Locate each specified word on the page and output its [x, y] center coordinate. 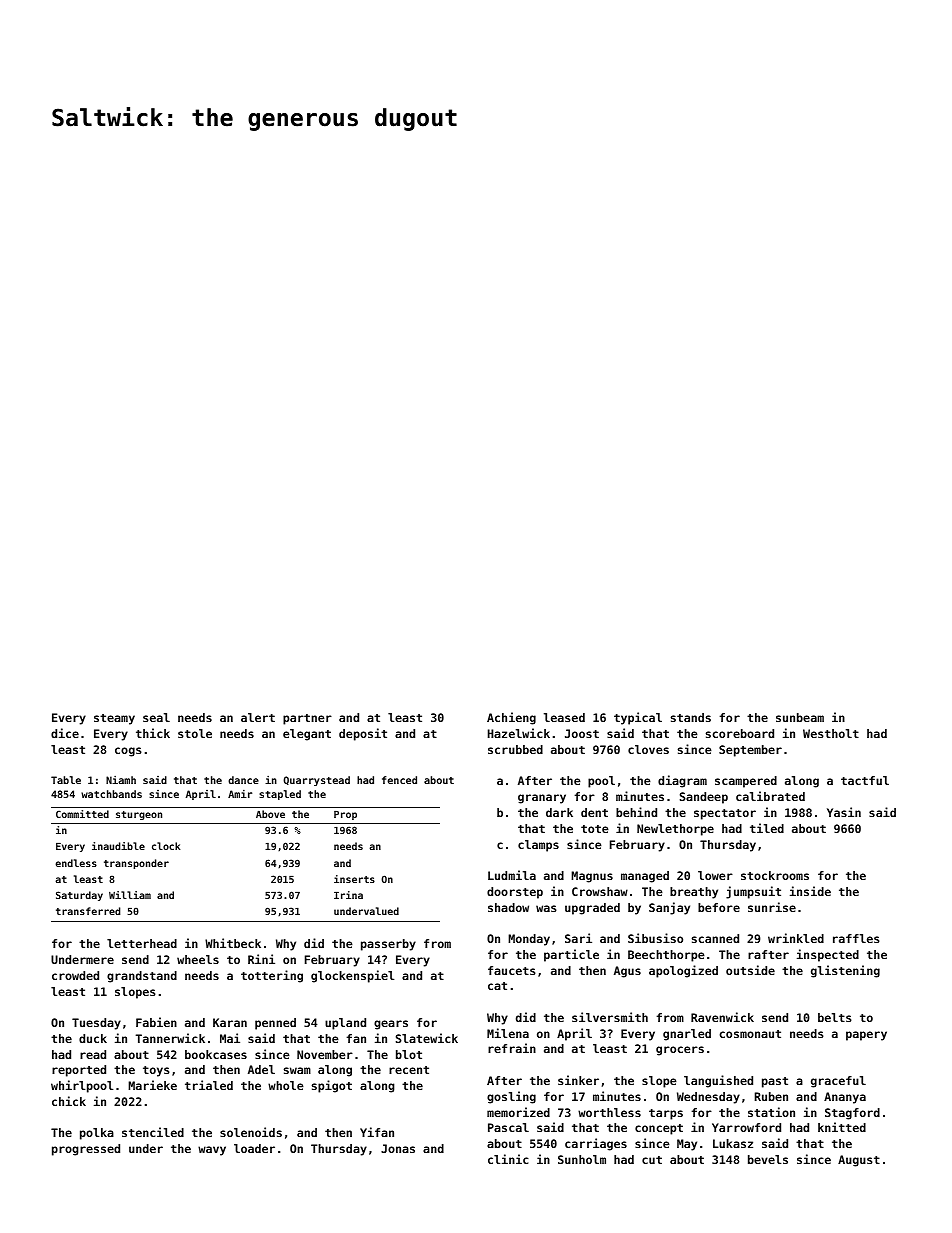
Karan [230, 1022]
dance [243, 780]
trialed [209, 1085]
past [775, 1082]
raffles [856, 938]
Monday [529, 940]
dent [594, 812]
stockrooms [775, 875]
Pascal [508, 1127]
